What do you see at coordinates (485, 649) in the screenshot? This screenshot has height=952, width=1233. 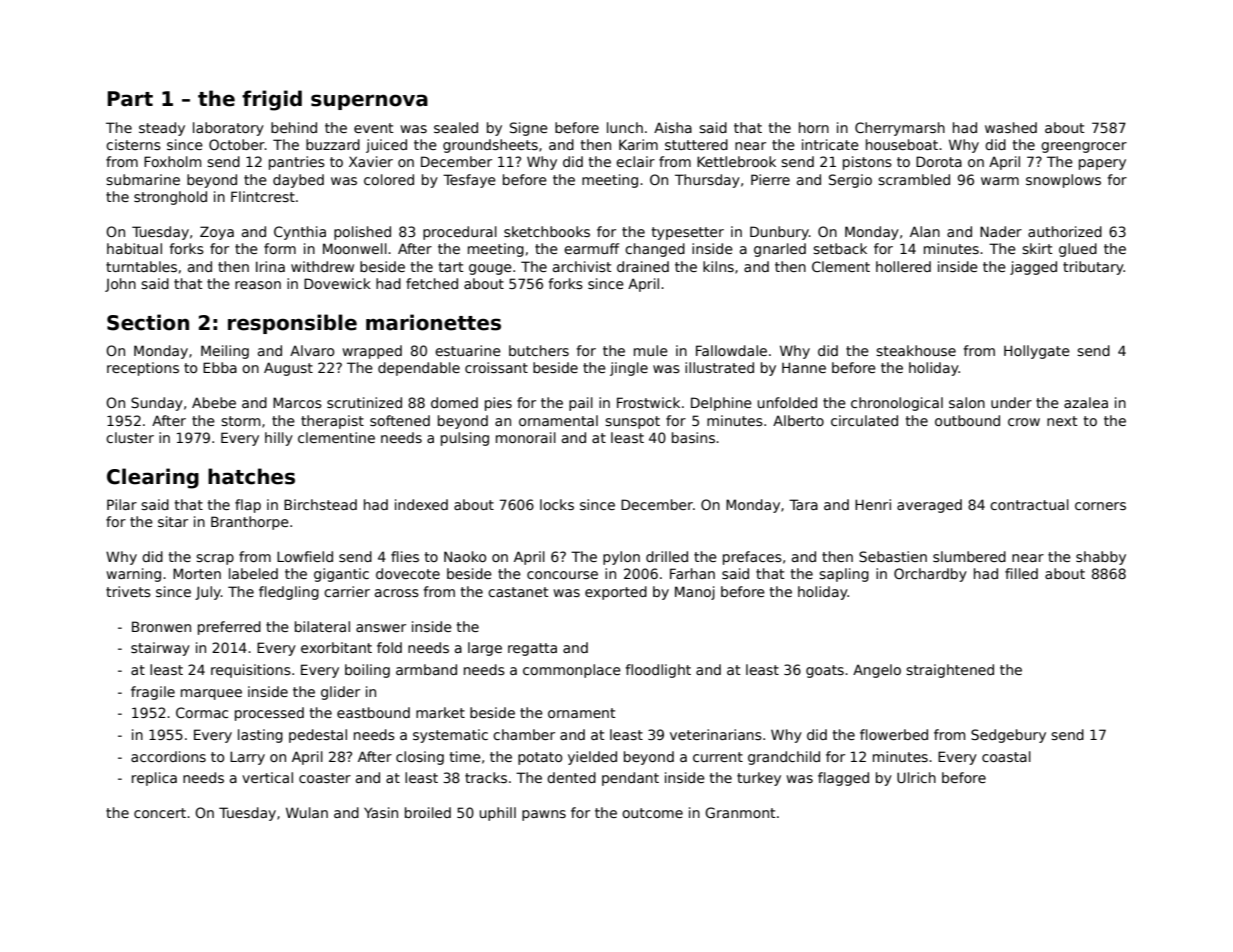 I see `large` at bounding box center [485, 649].
